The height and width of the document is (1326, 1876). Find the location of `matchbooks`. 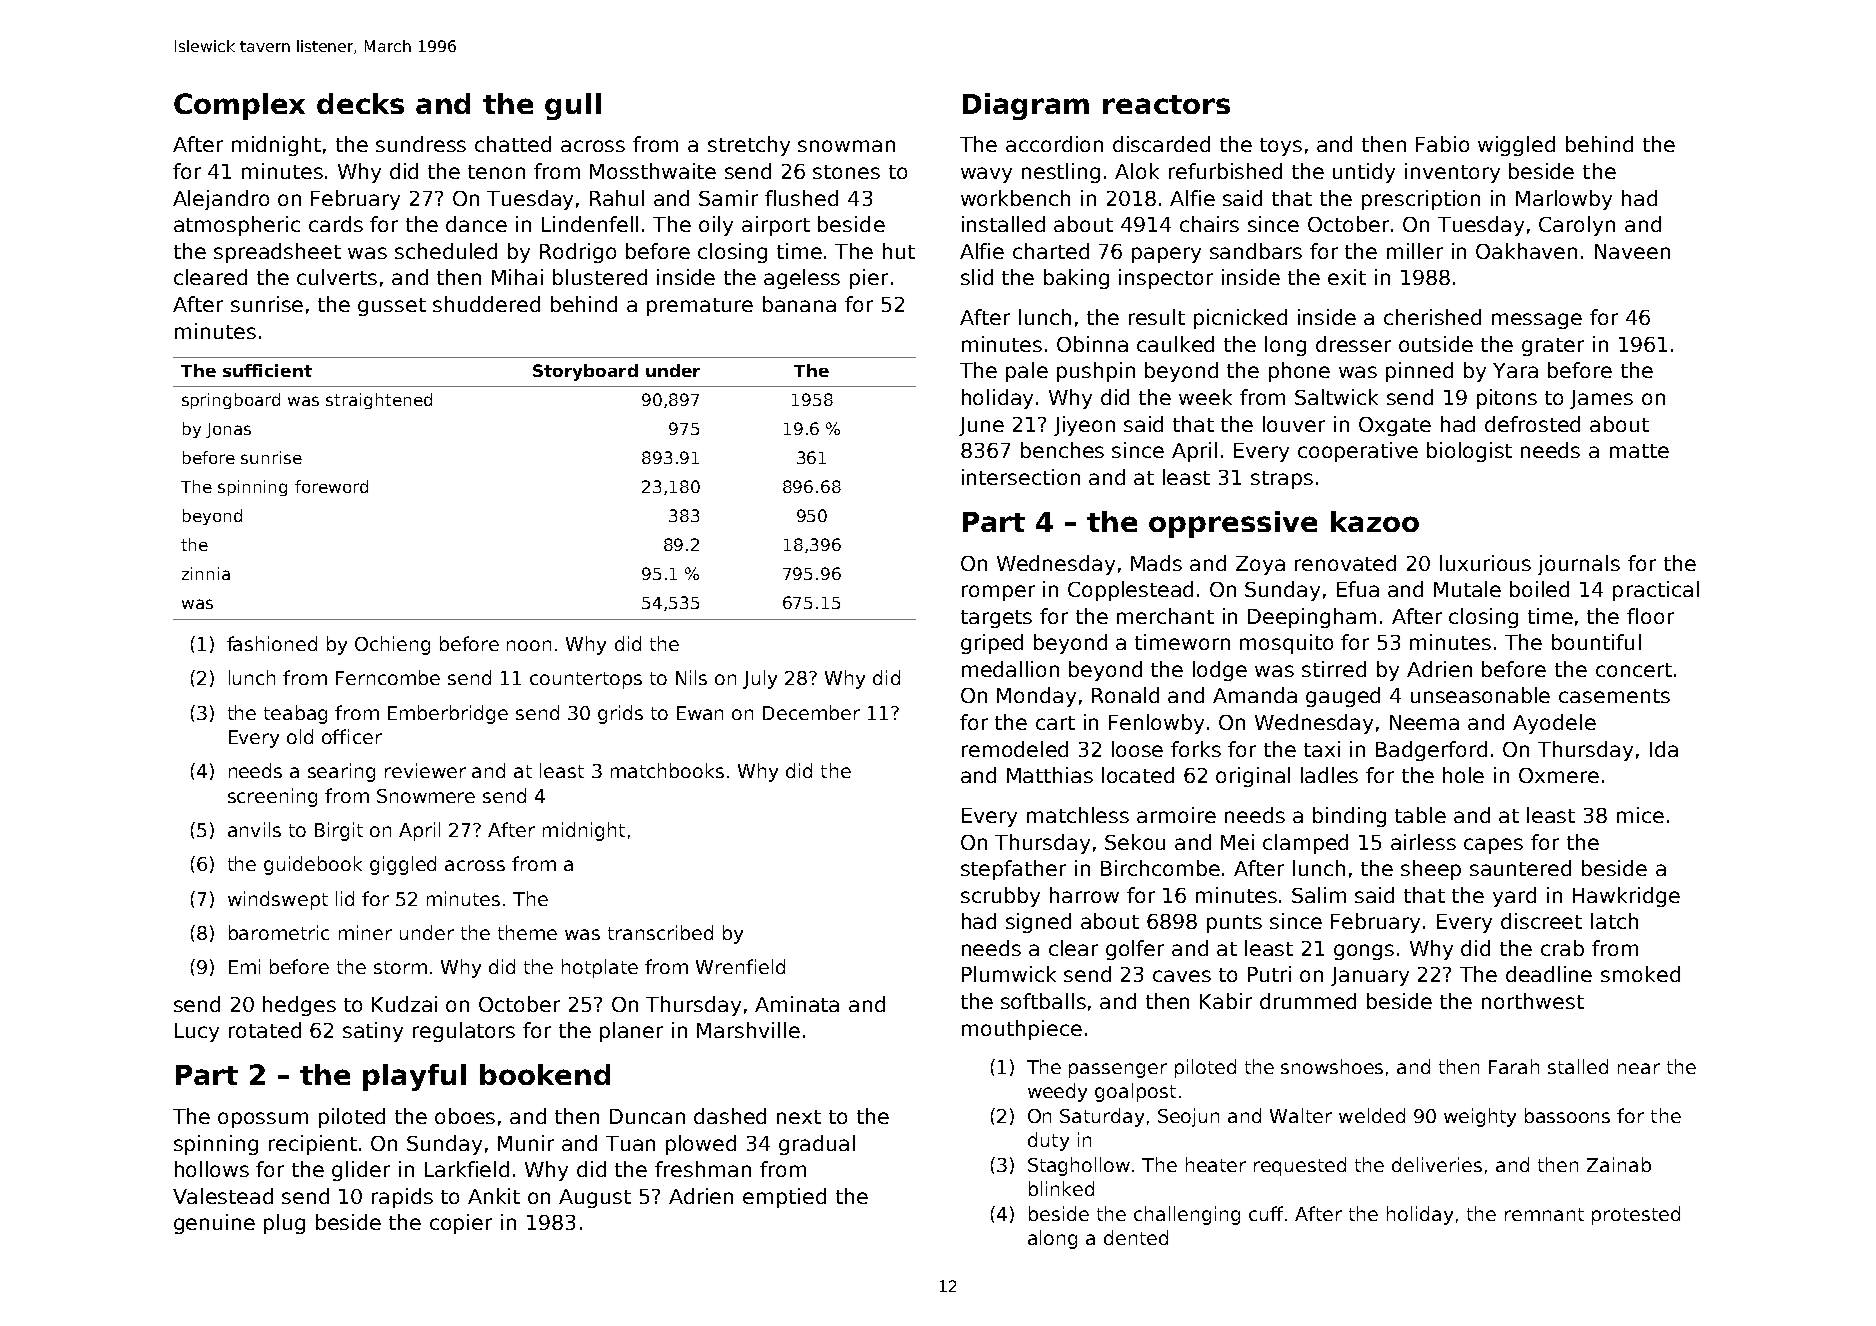

matchbooks is located at coordinates (667, 770).
